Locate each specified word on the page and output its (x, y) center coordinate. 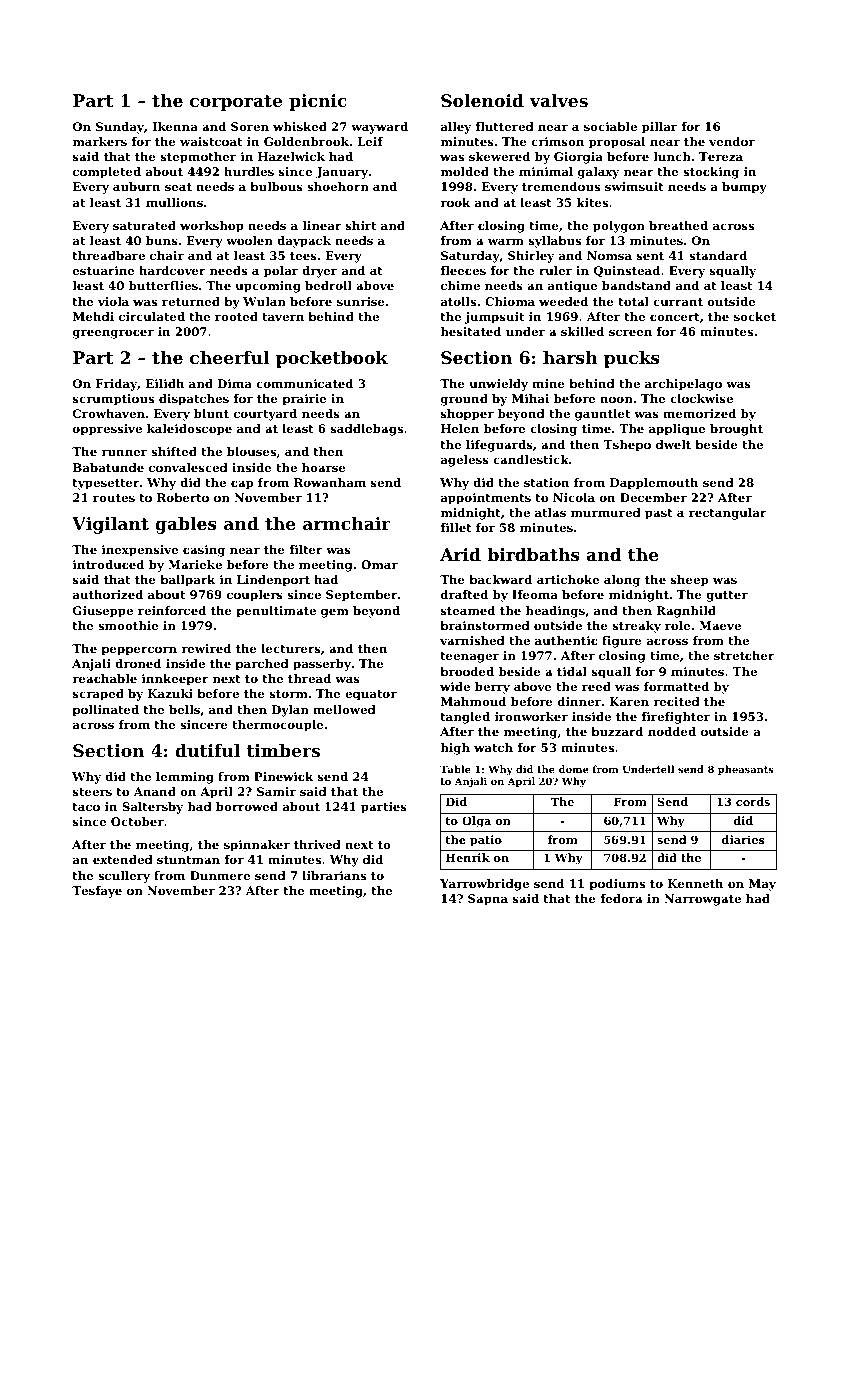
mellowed (344, 709)
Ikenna (175, 126)
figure (622, 642)
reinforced (172, 610)
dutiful (207, 750)
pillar (659, 128)
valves (558, 100)
